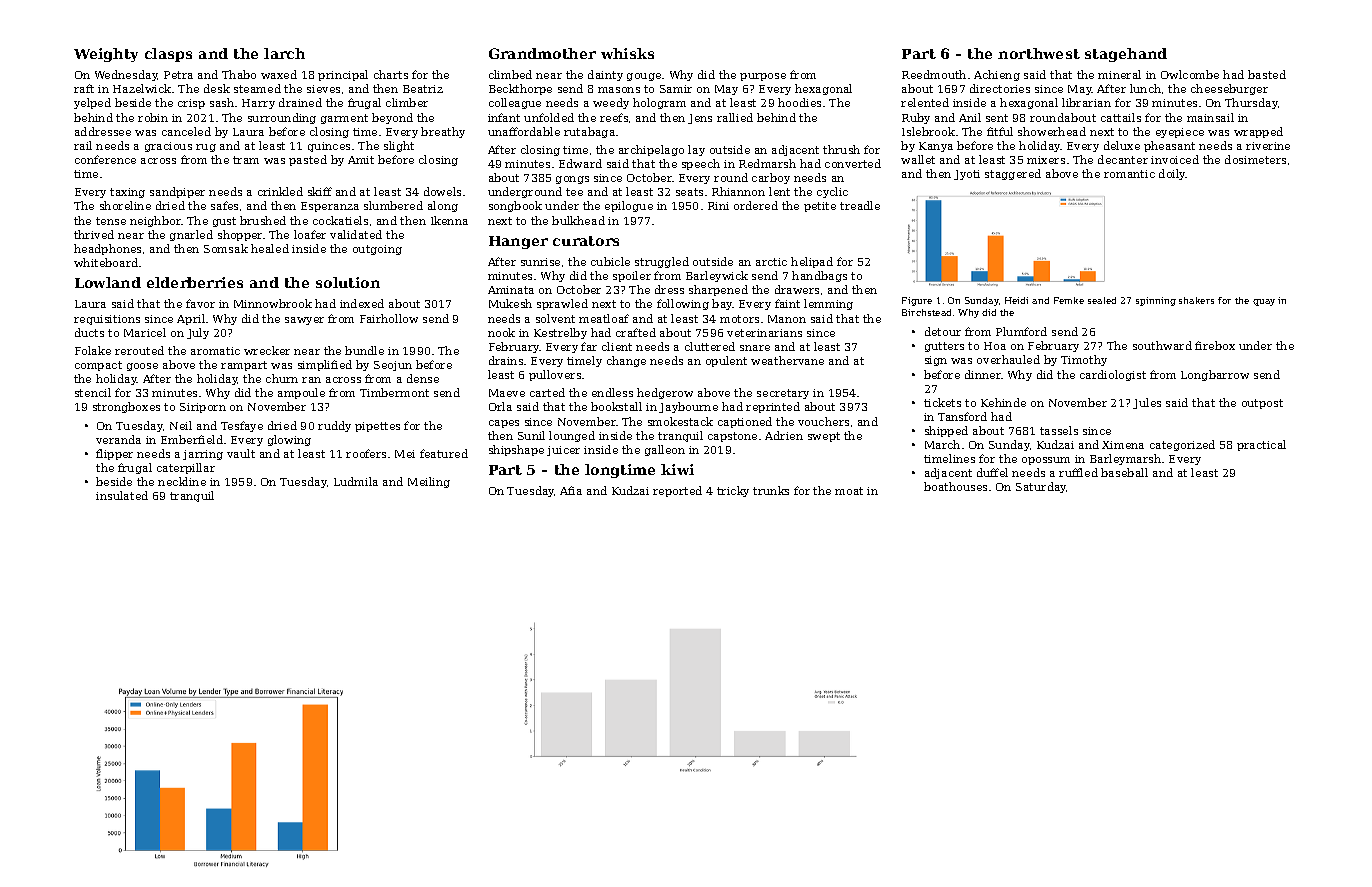 Image resolution: width=1372 pixels, height=887 pixels. What do you see at coordinates (362, 303) in the screenshot?
I see `indexed` at bounding box center [362, 303].
